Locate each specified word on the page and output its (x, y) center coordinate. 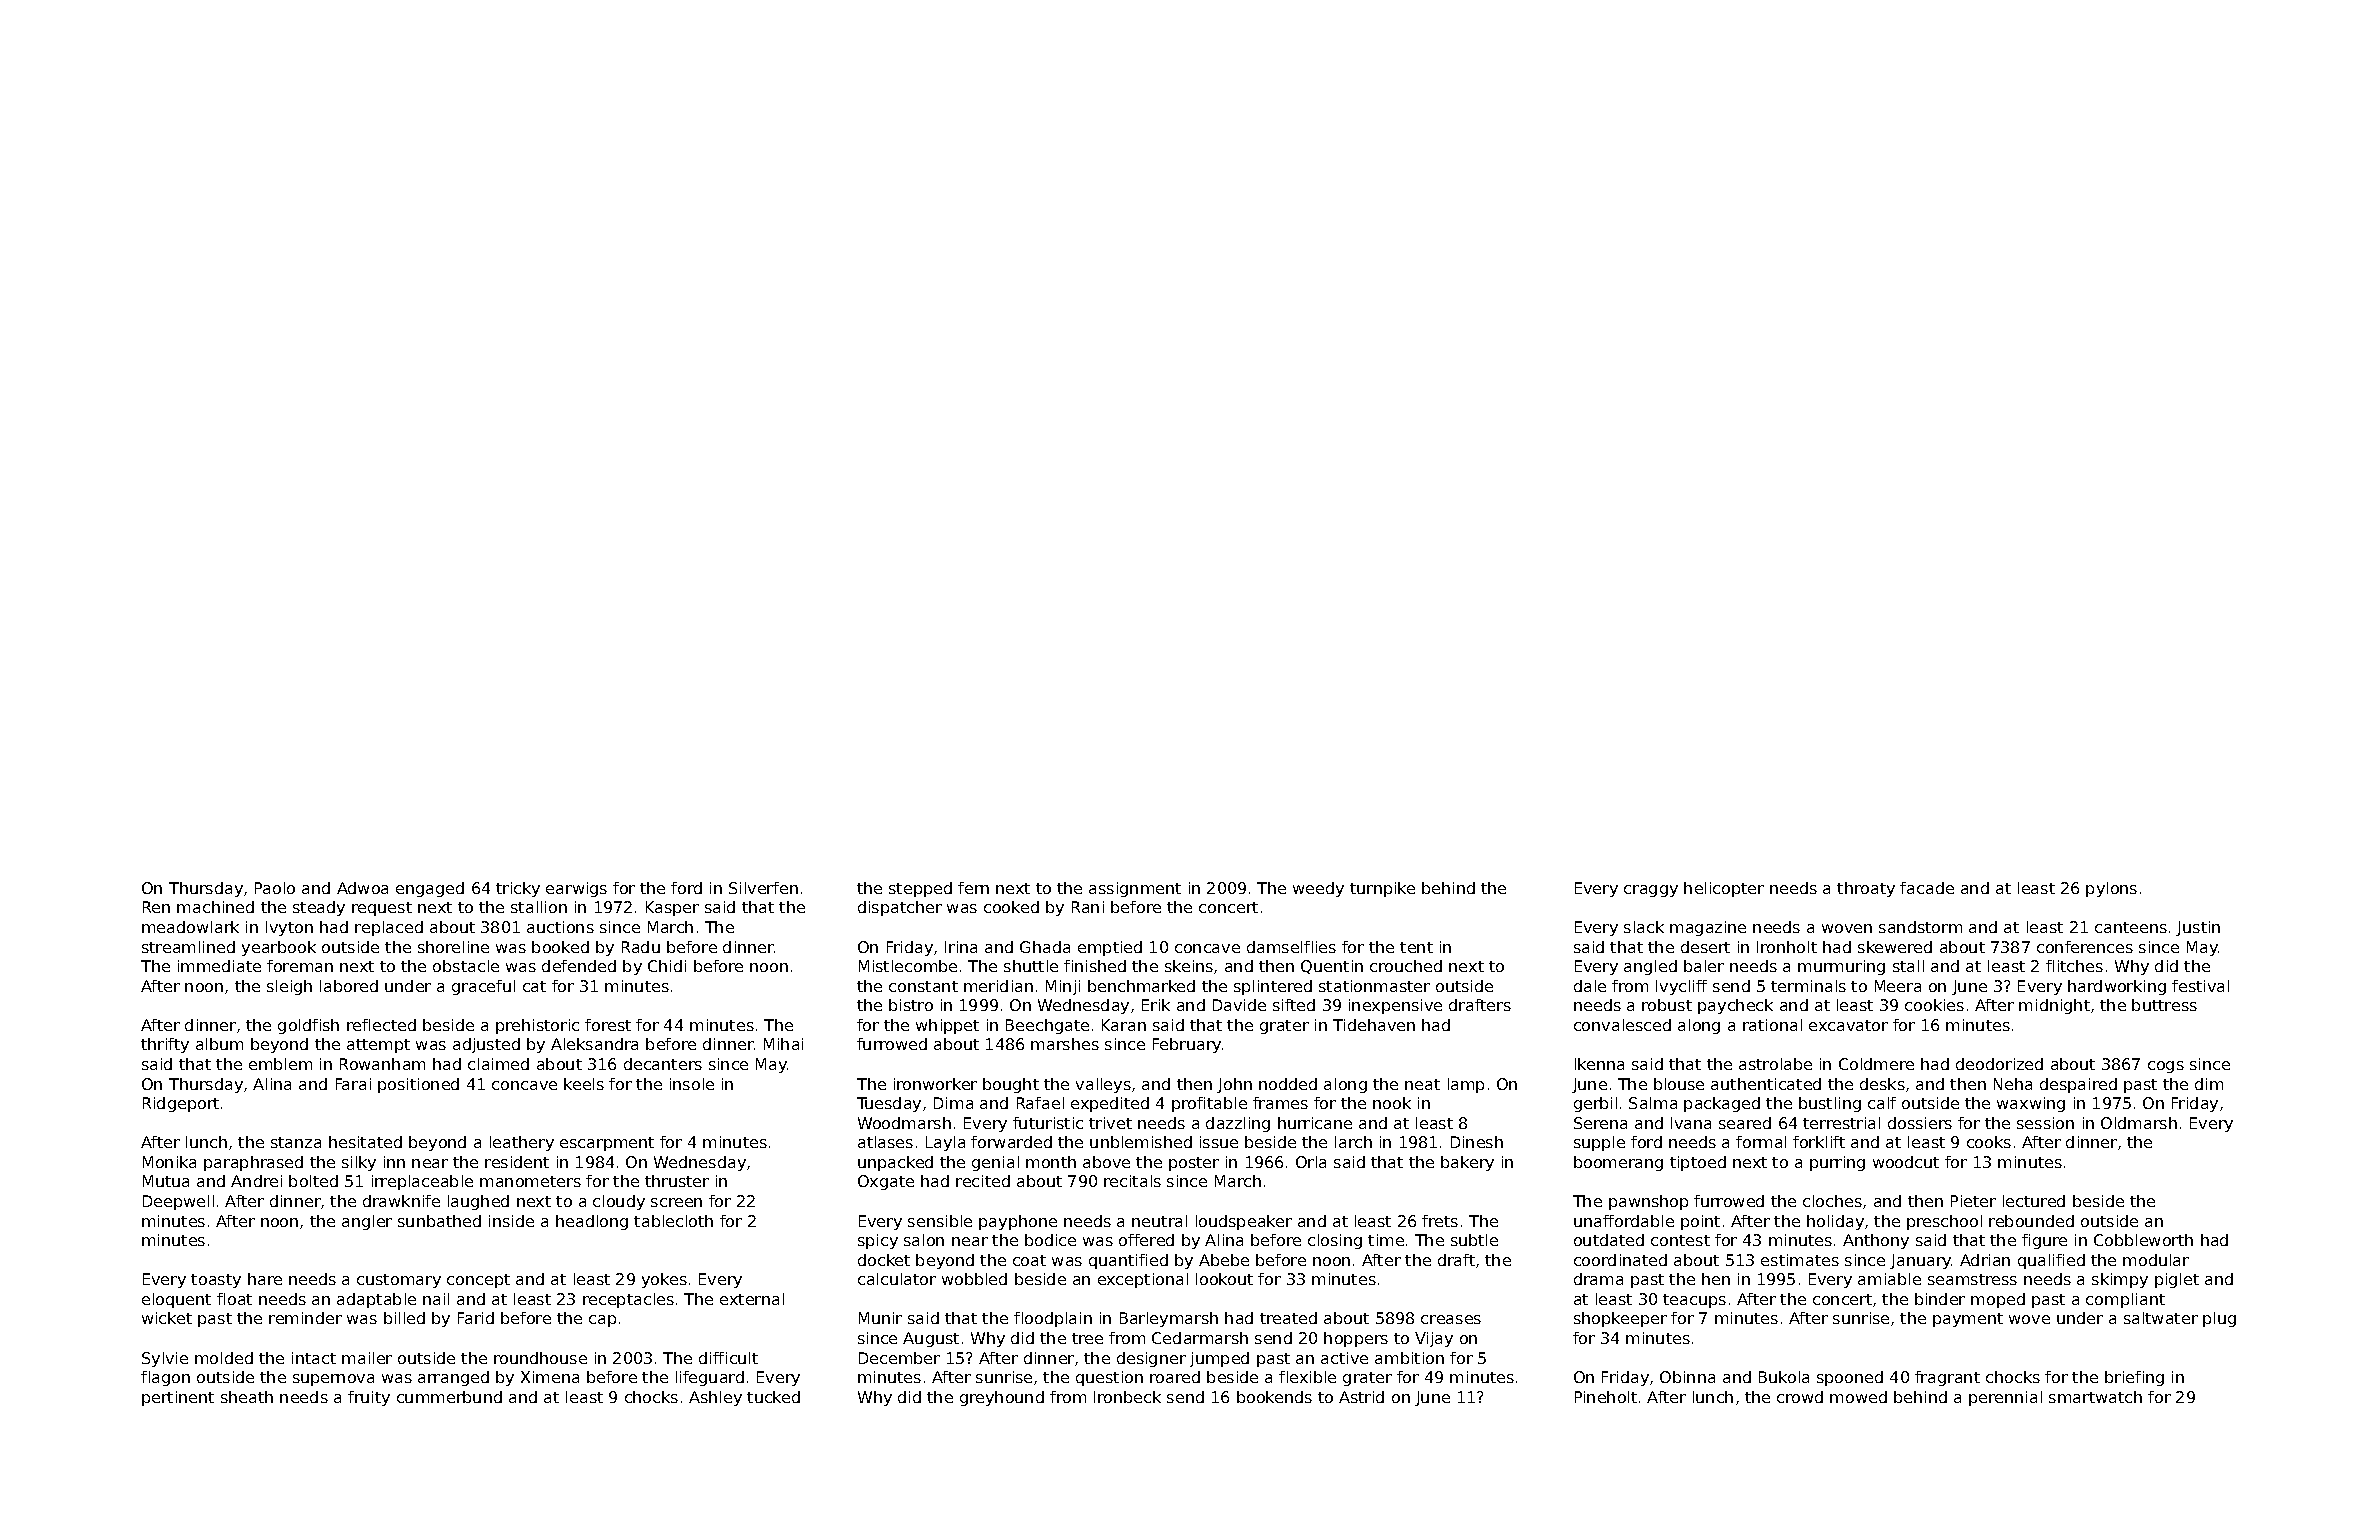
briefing (2134, 1378)
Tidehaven (1374, 1025)
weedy (1318, 889)
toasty (216, 1281)
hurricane (1315, 1123)
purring (1837, 1163)
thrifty (165, 1045)
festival (2200, 986)
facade (1927, 888)
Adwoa (362, 888)
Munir (880, 1318)
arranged (453, 1378)
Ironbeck (1127, 1397)
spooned (1850, 1378)
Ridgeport (181, 1104)
